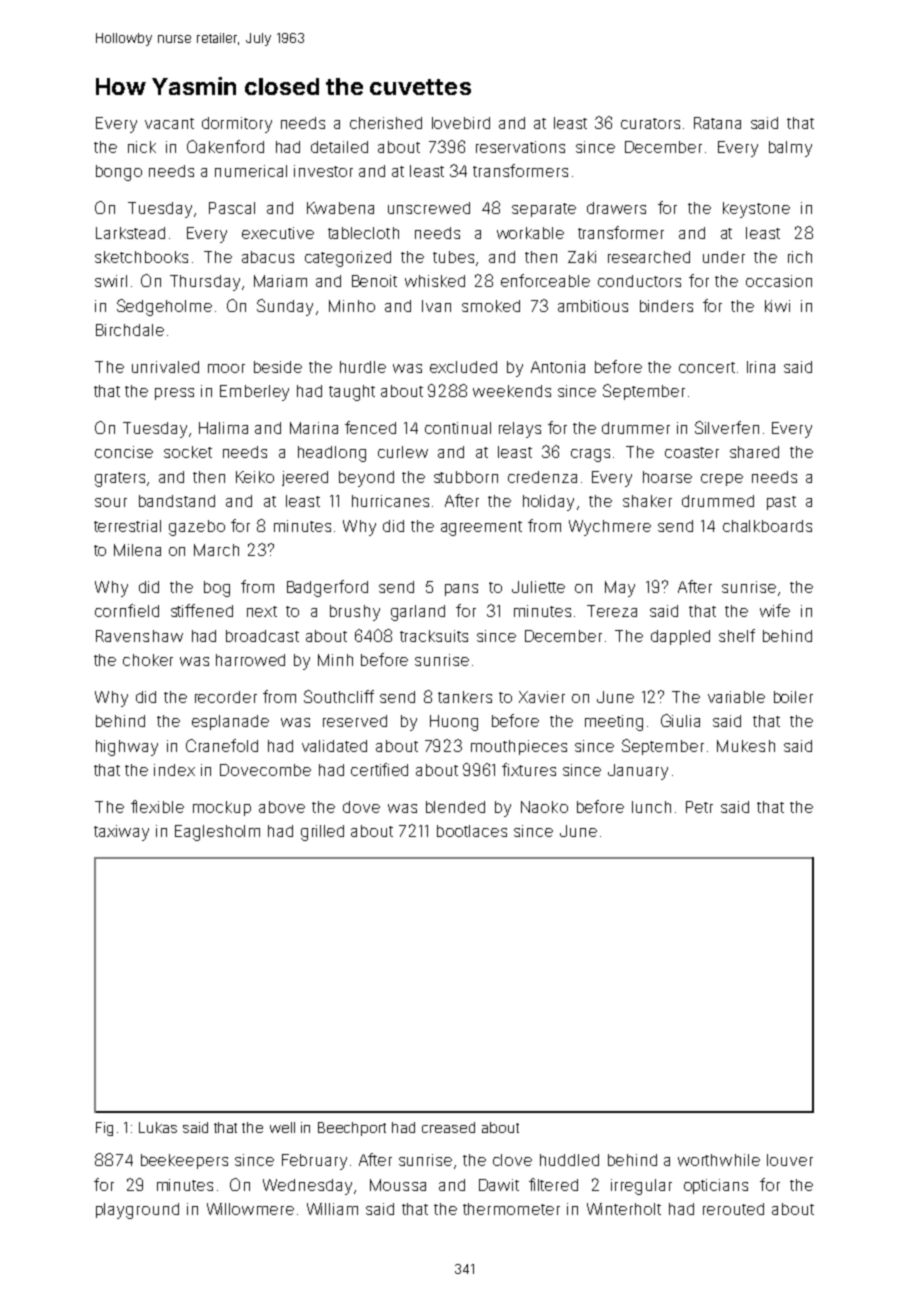 The image size is (908, 1316). Describe the element at coordinates (137, 1211) in the screenshot. I see `playground` at that location.
